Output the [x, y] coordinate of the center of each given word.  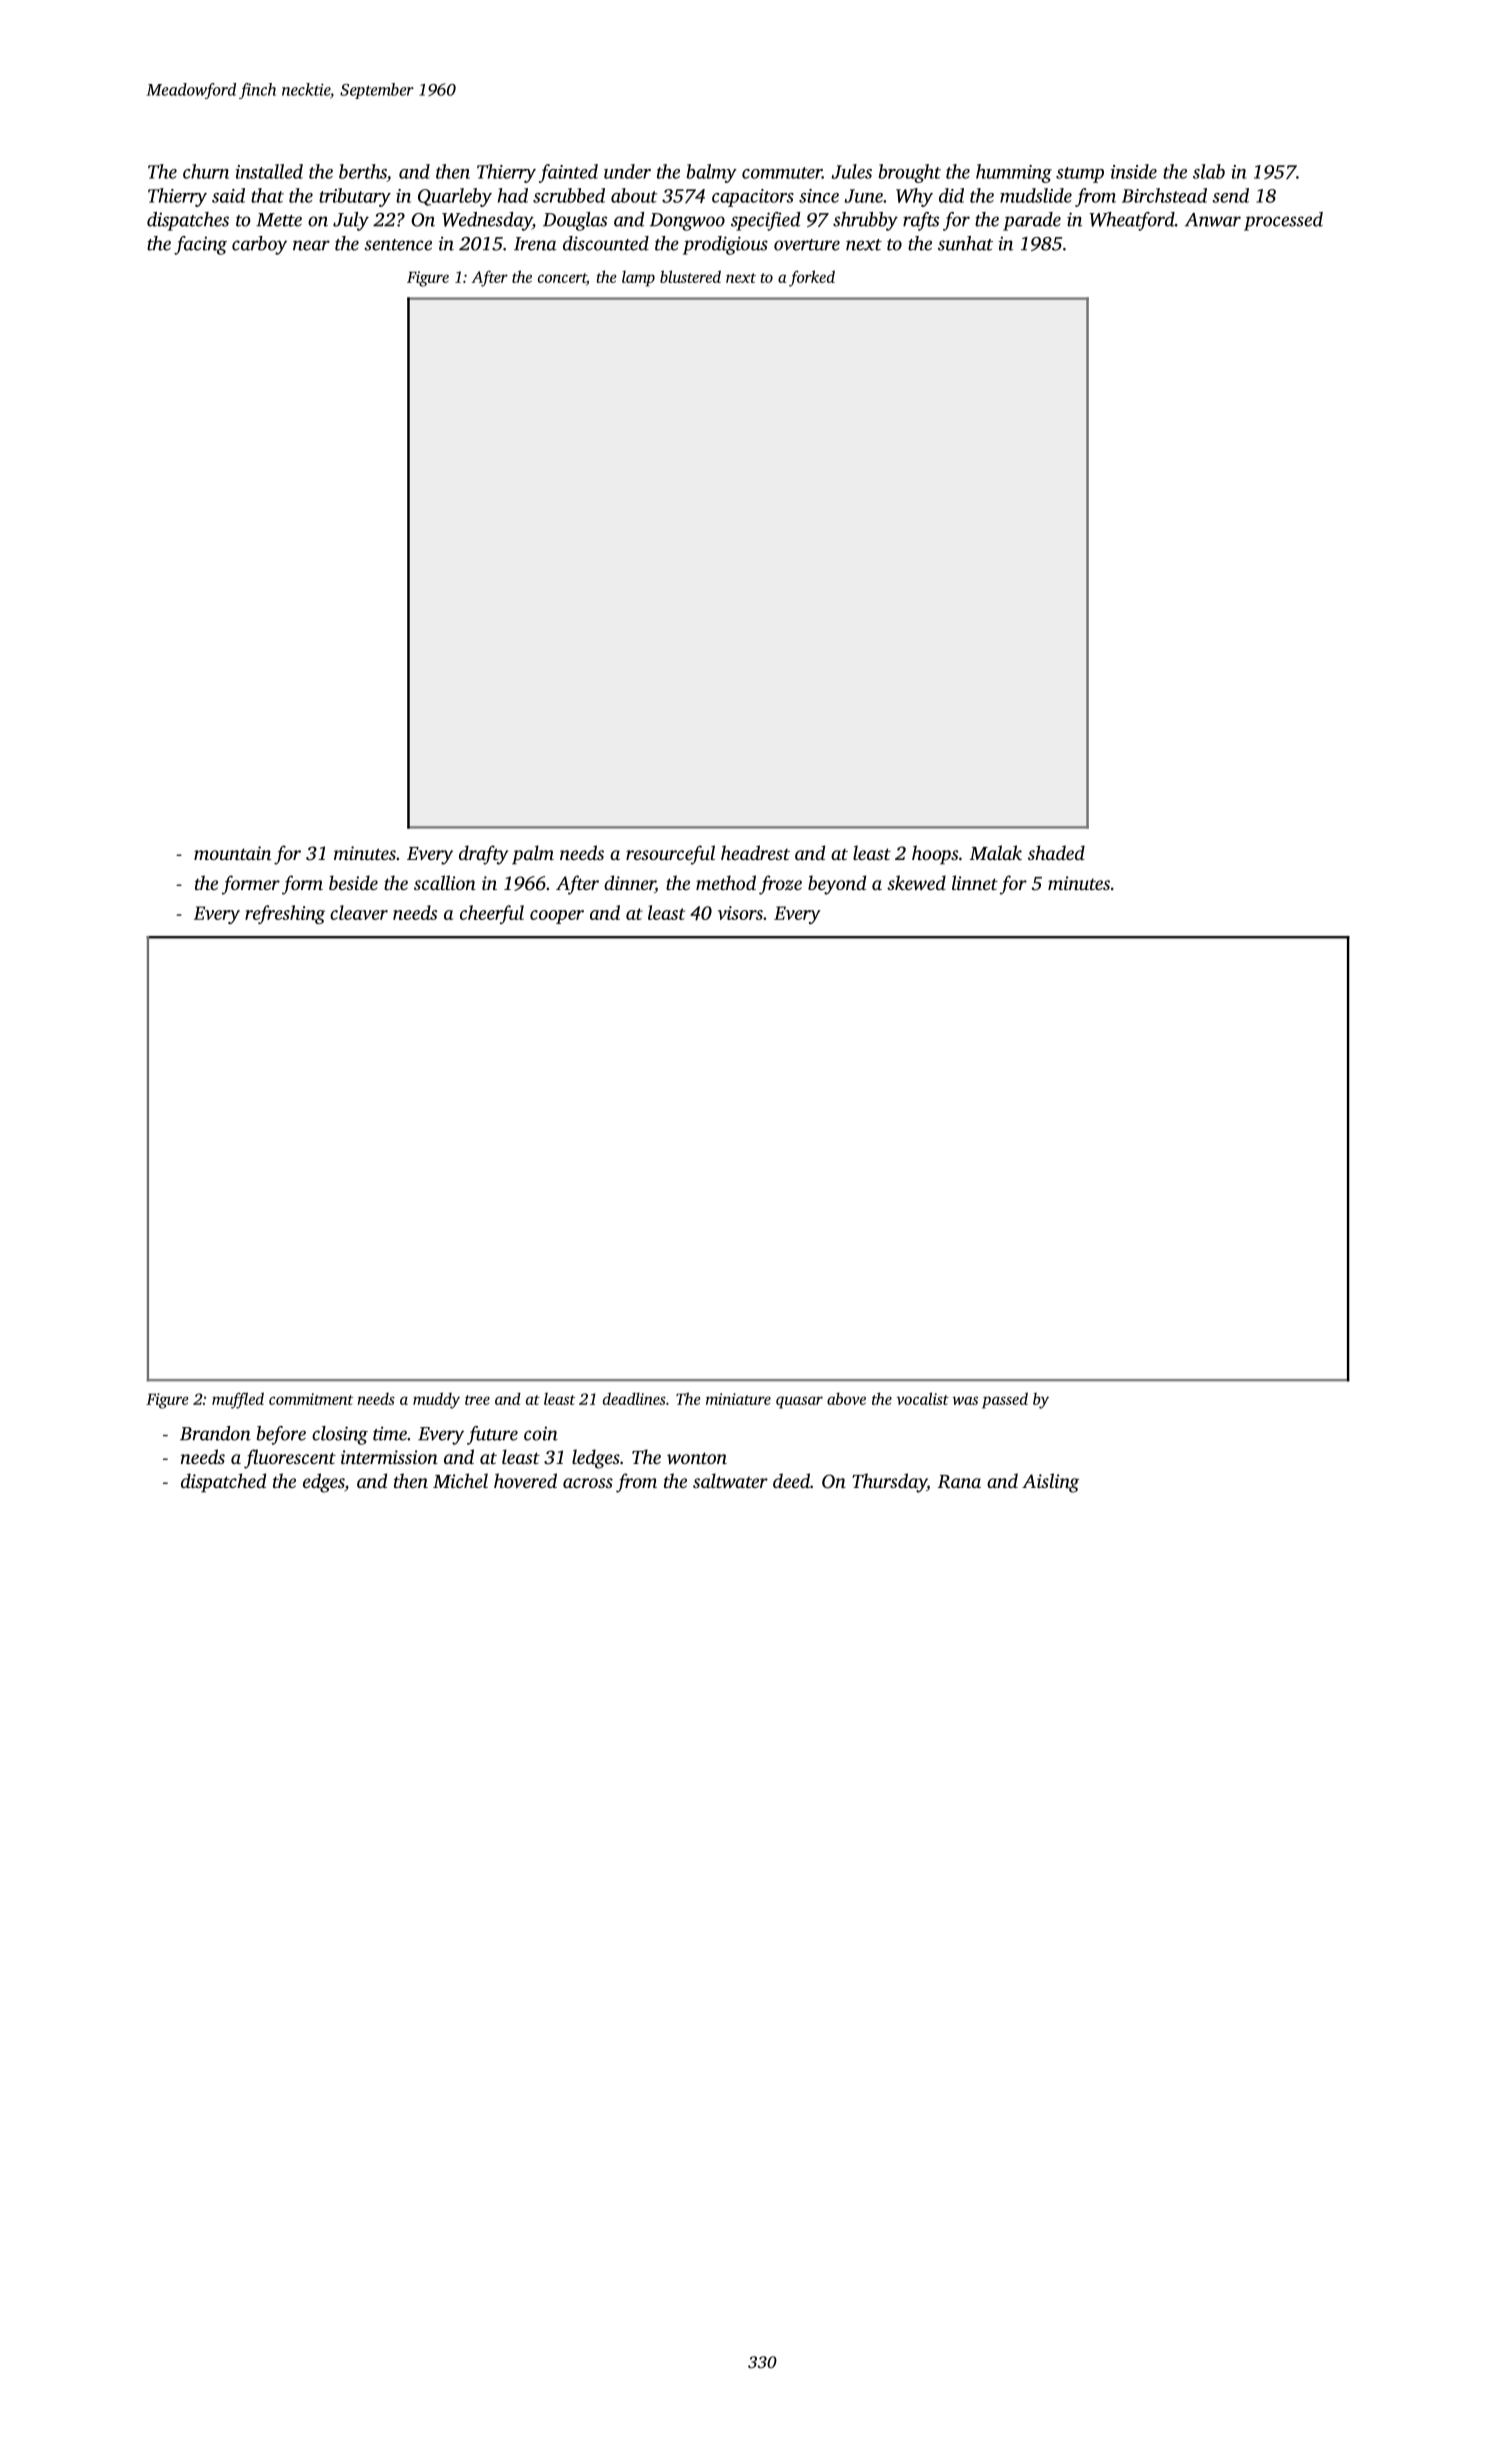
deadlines [634, 1398]
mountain [232, 853]
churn [206, 171]
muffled [238, 1400]
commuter [782, 173]
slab [1209, 171]
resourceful [670, 855]
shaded [1056, 852]
